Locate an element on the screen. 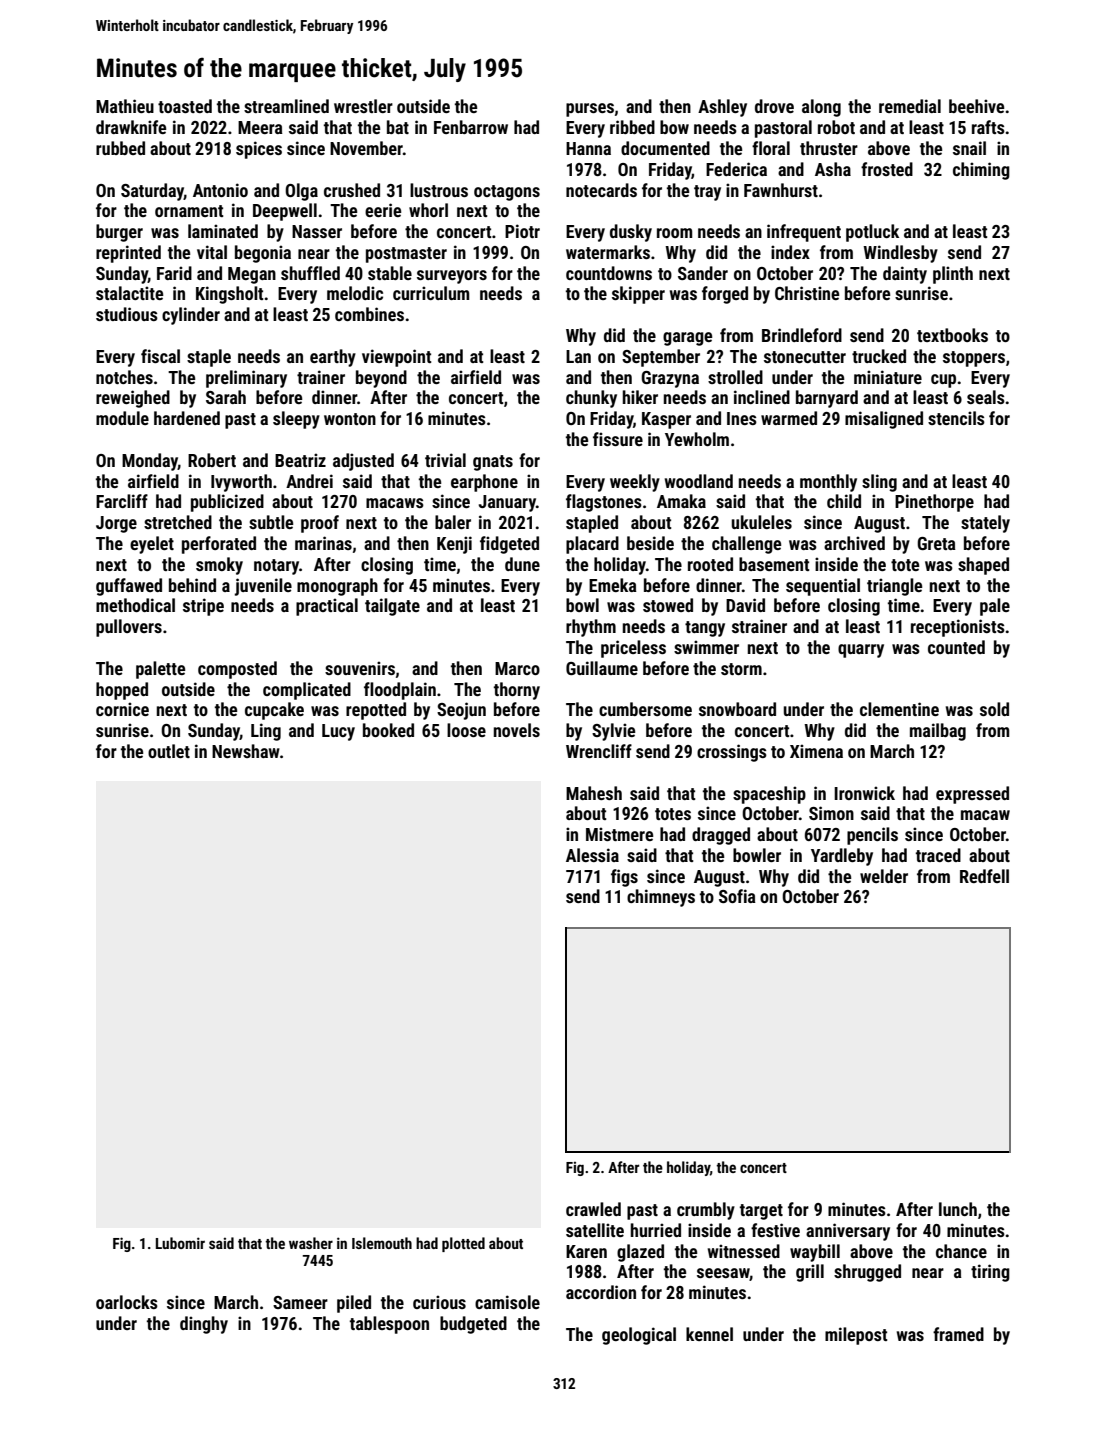  Monday is located at coordinates (150, 462).
